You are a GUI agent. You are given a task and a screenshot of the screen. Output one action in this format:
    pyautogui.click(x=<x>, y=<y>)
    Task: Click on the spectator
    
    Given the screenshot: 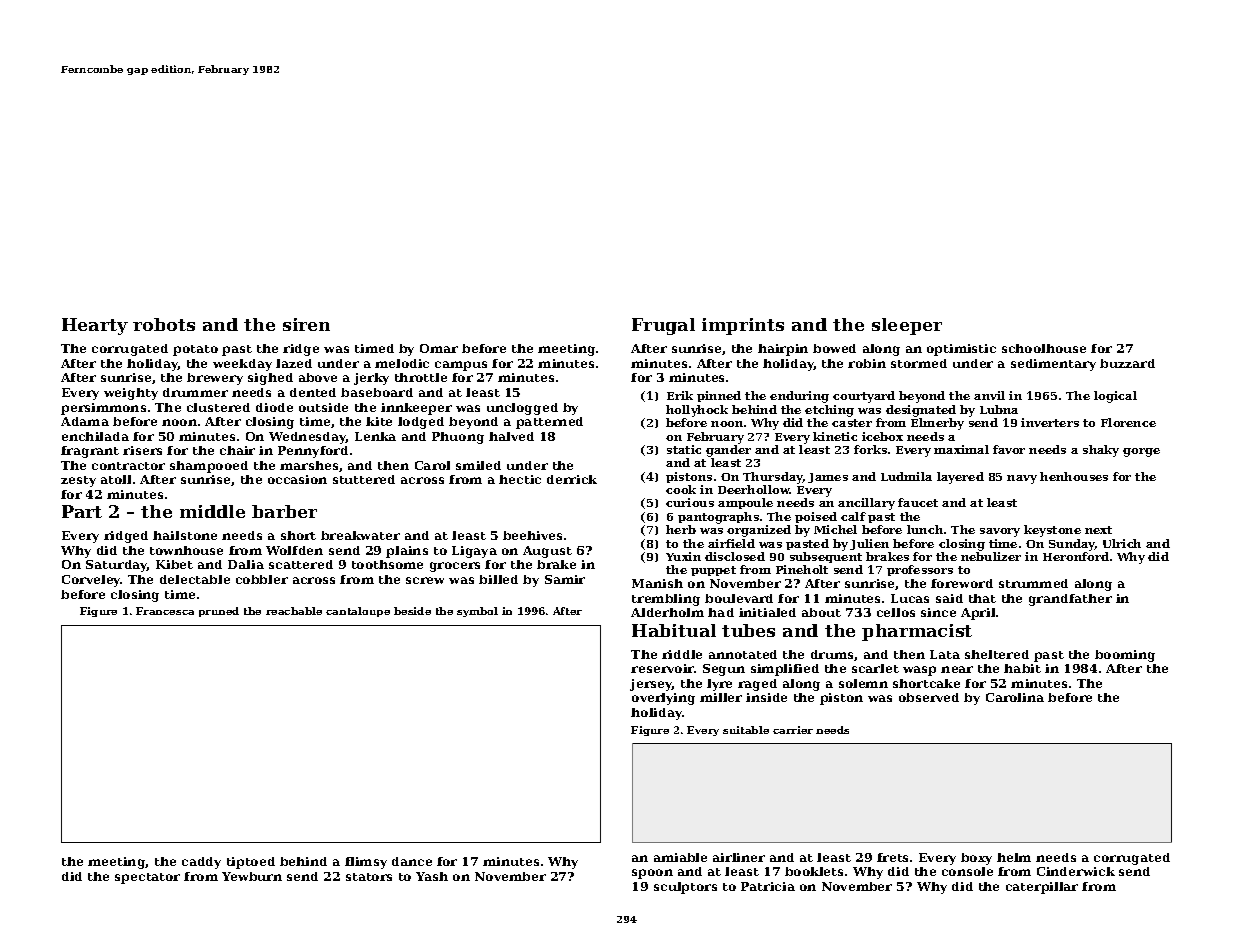 What is the action you would take?
    pyautogui.click(x=147, y=878)
